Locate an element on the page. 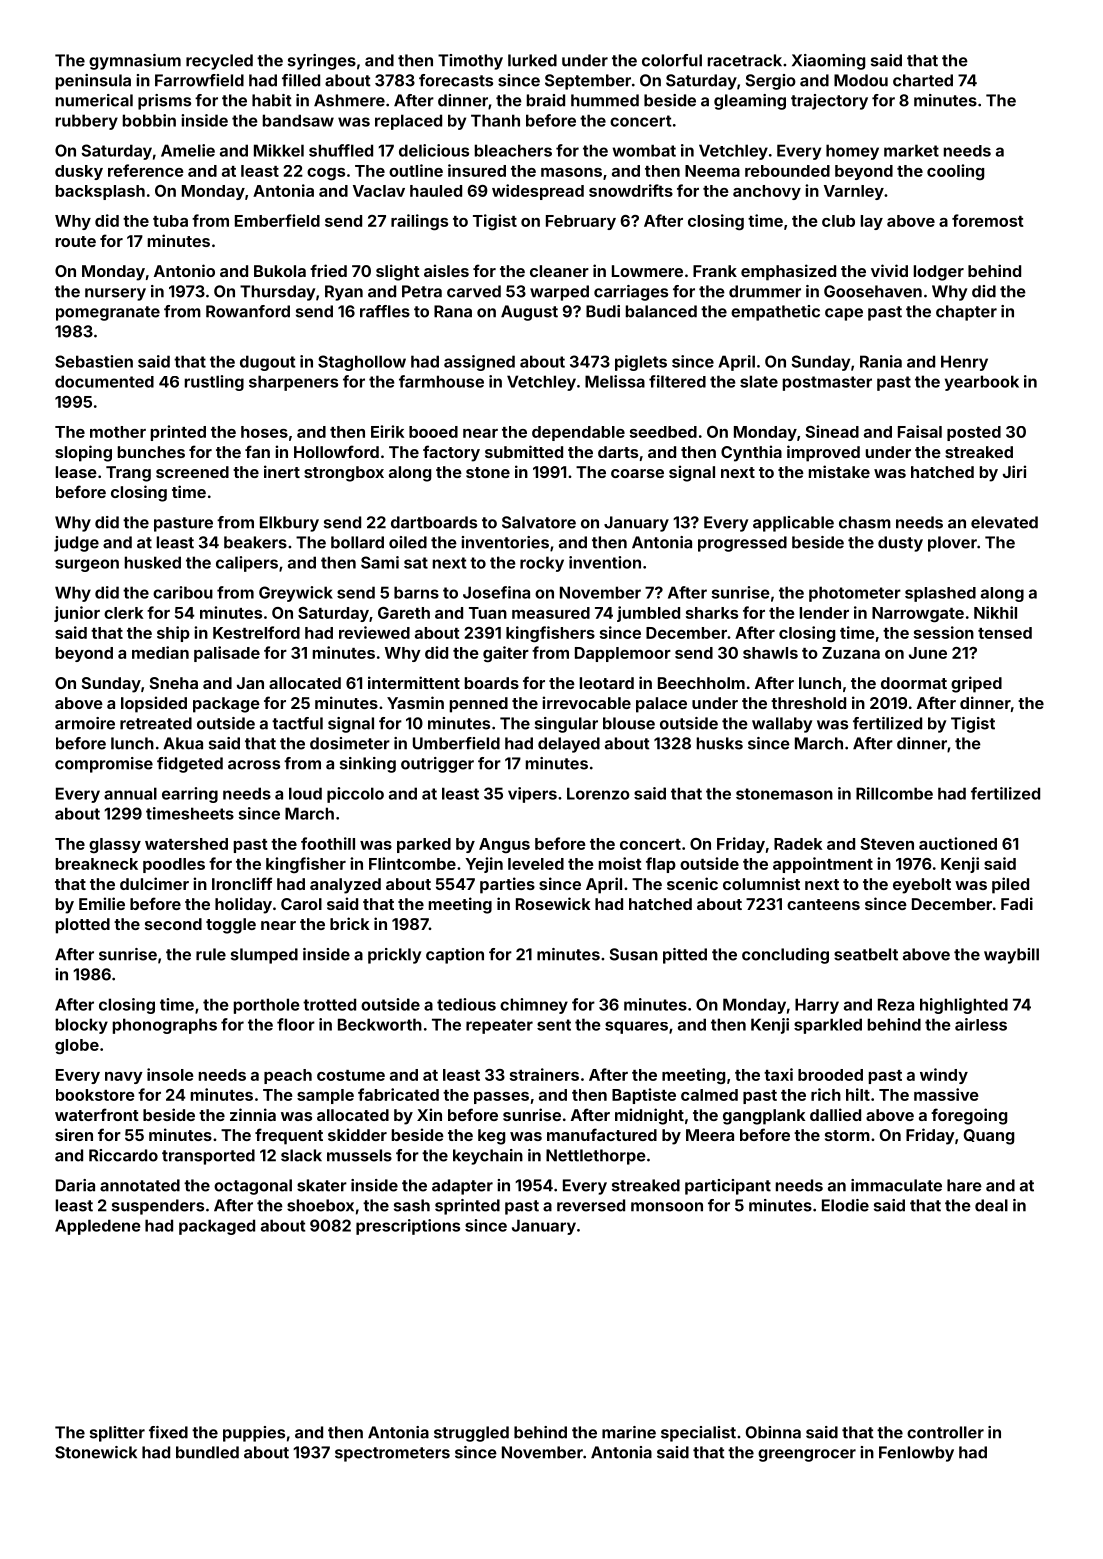 Image resolution: width=1103 pixels, height=1559 pixels. Salvatore is located at coordinates (539, 522).
